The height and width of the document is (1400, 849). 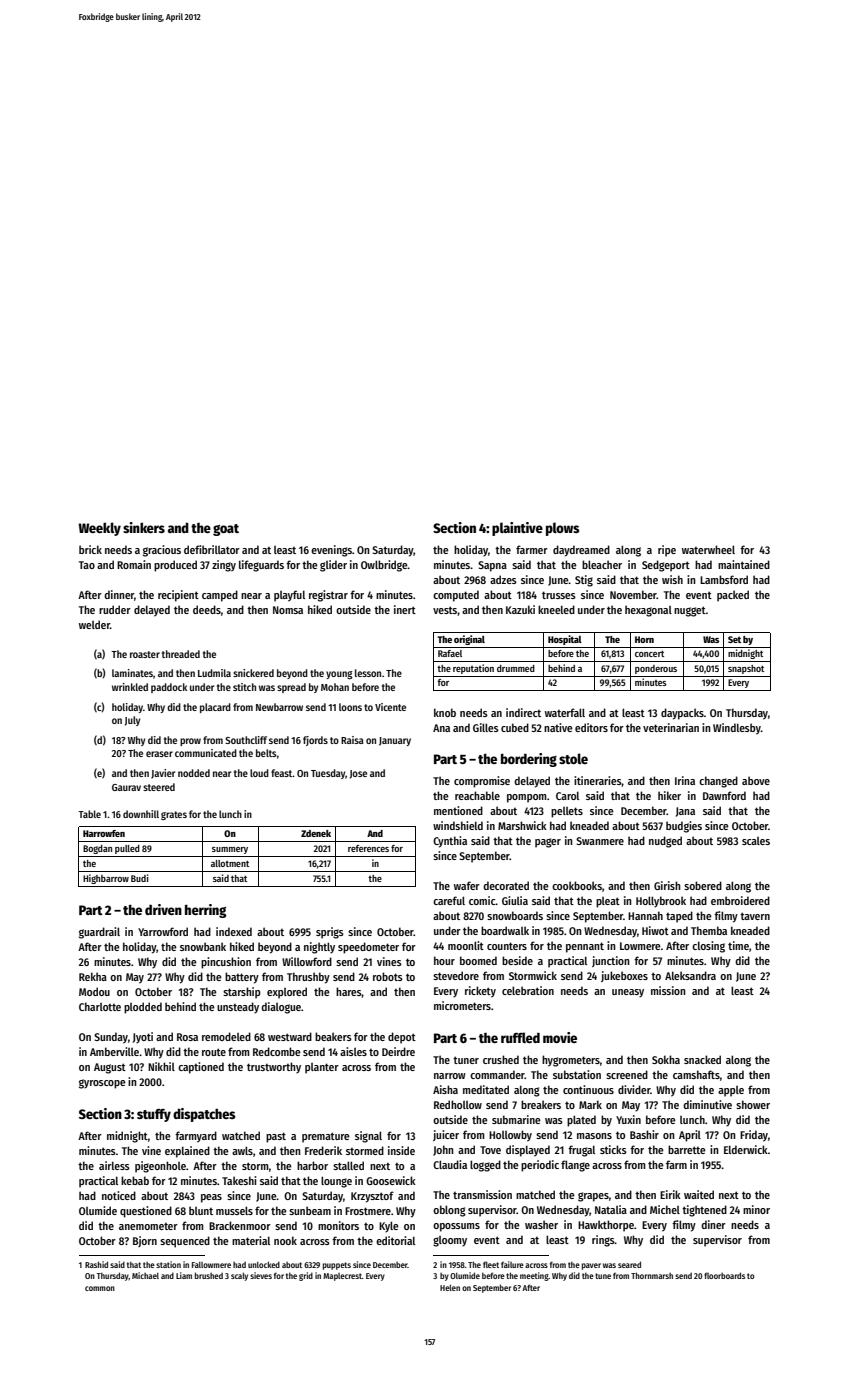 What do you see at coordinates (264, 1264) in the document?
I see `unlocked` at bounding box center [264, 1264].
